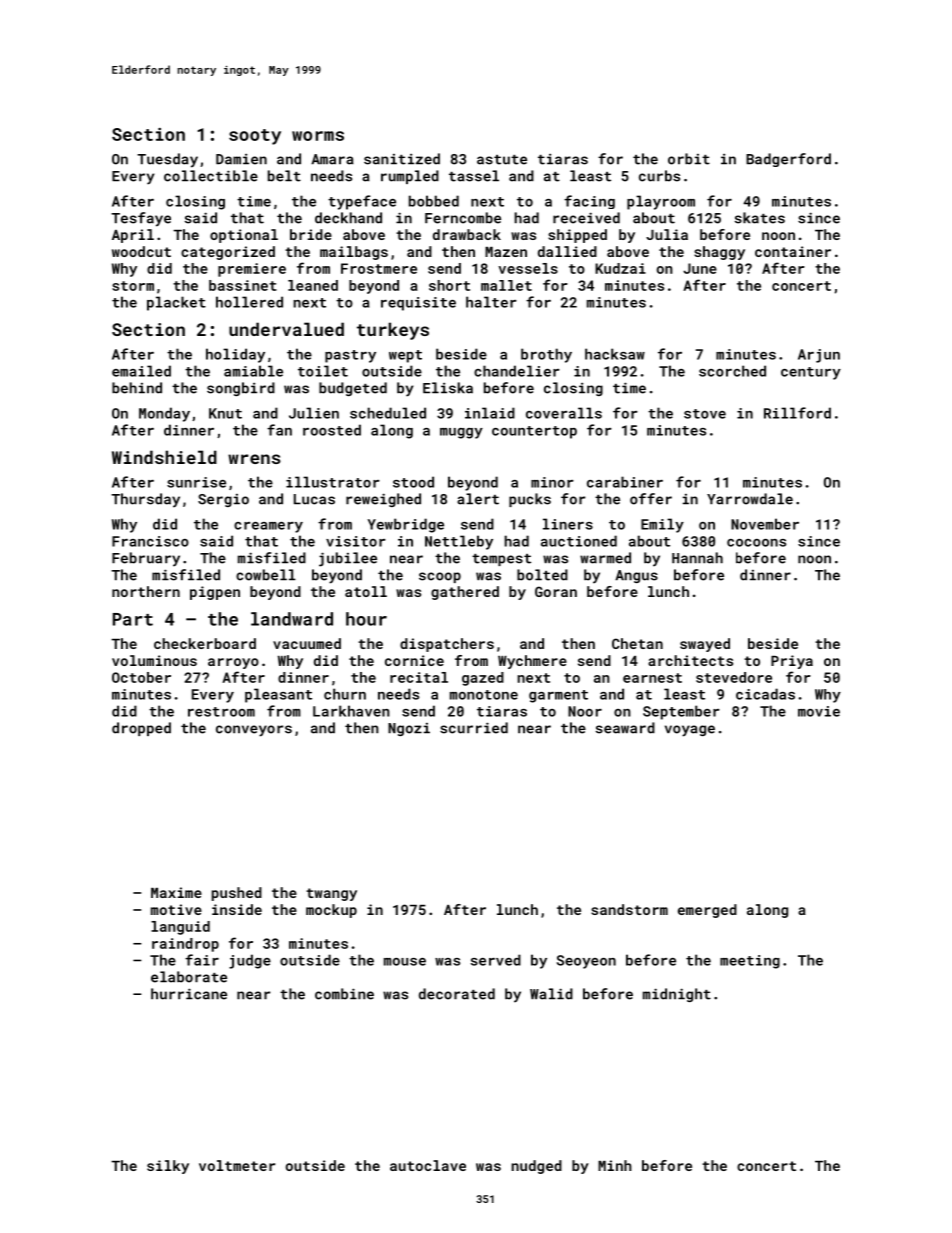  I want to click on Badgerford, so click(788, 160).
